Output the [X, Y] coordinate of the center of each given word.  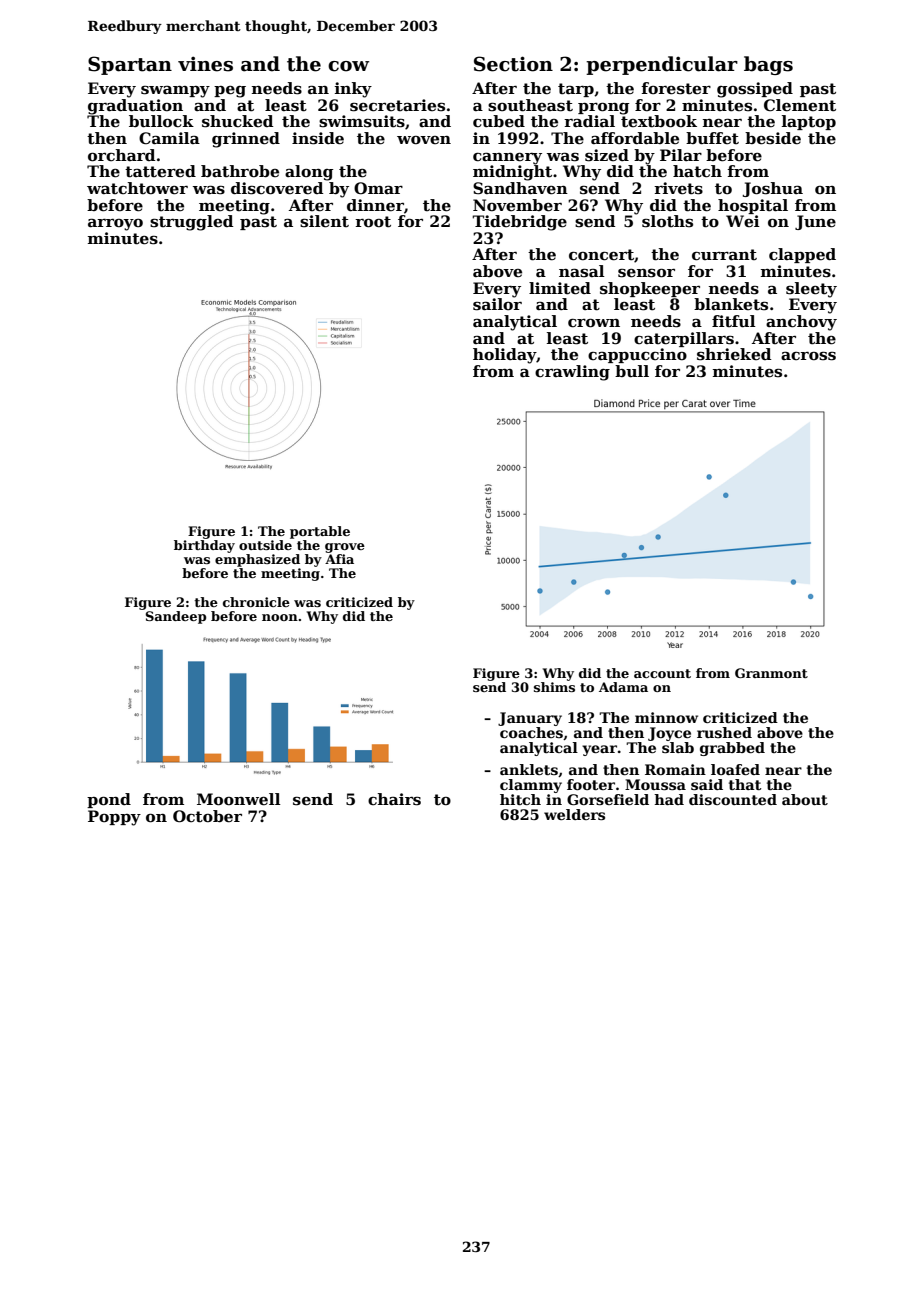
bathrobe [240, 171]
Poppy [114, 818]
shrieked [734, 354]
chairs [394, 799]
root [373, 222]
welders [574, 814]
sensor [646, 273]
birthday [204, 546]
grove [345, 548]
